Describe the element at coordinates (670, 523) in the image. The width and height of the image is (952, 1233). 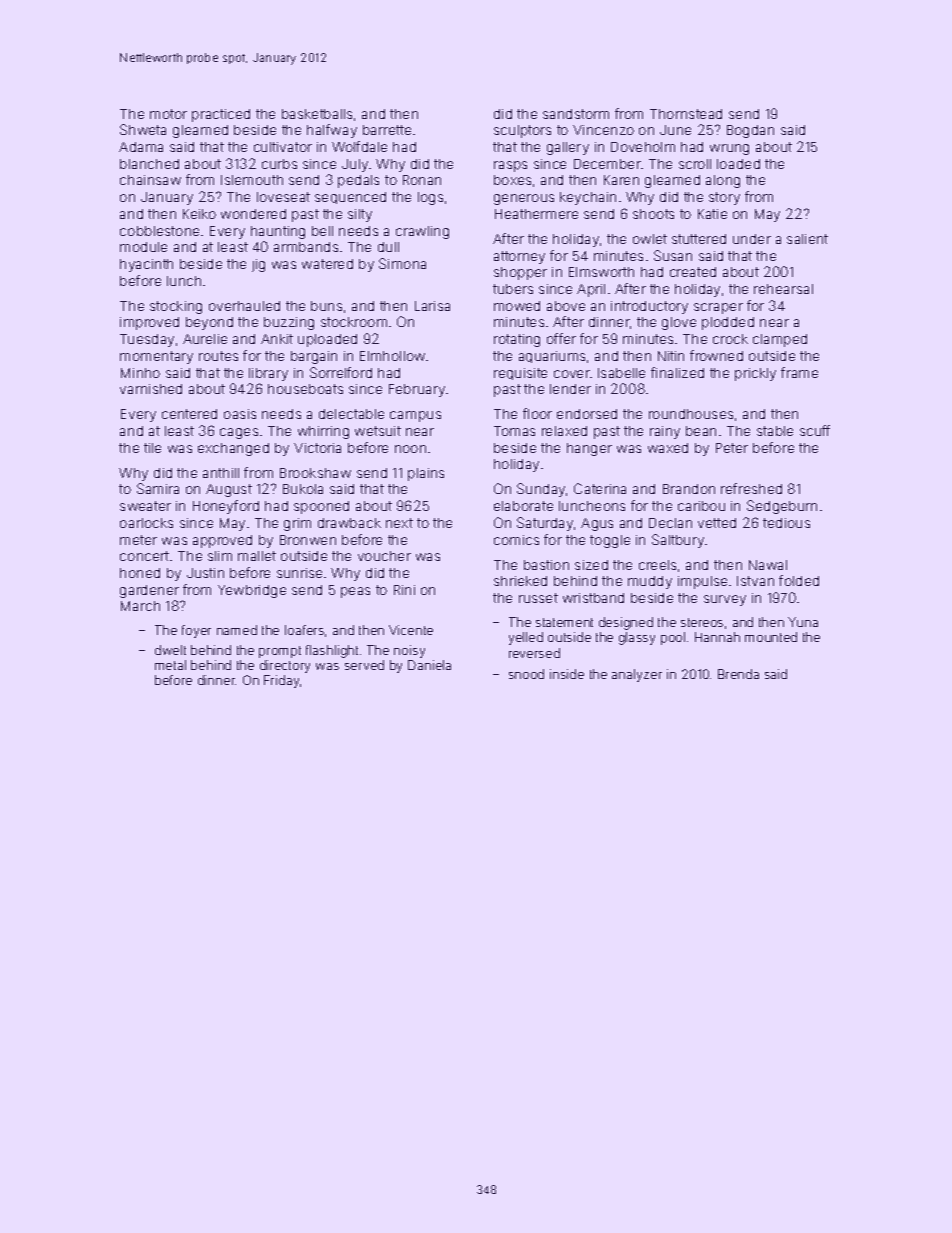
I see `Declan` at that location.
